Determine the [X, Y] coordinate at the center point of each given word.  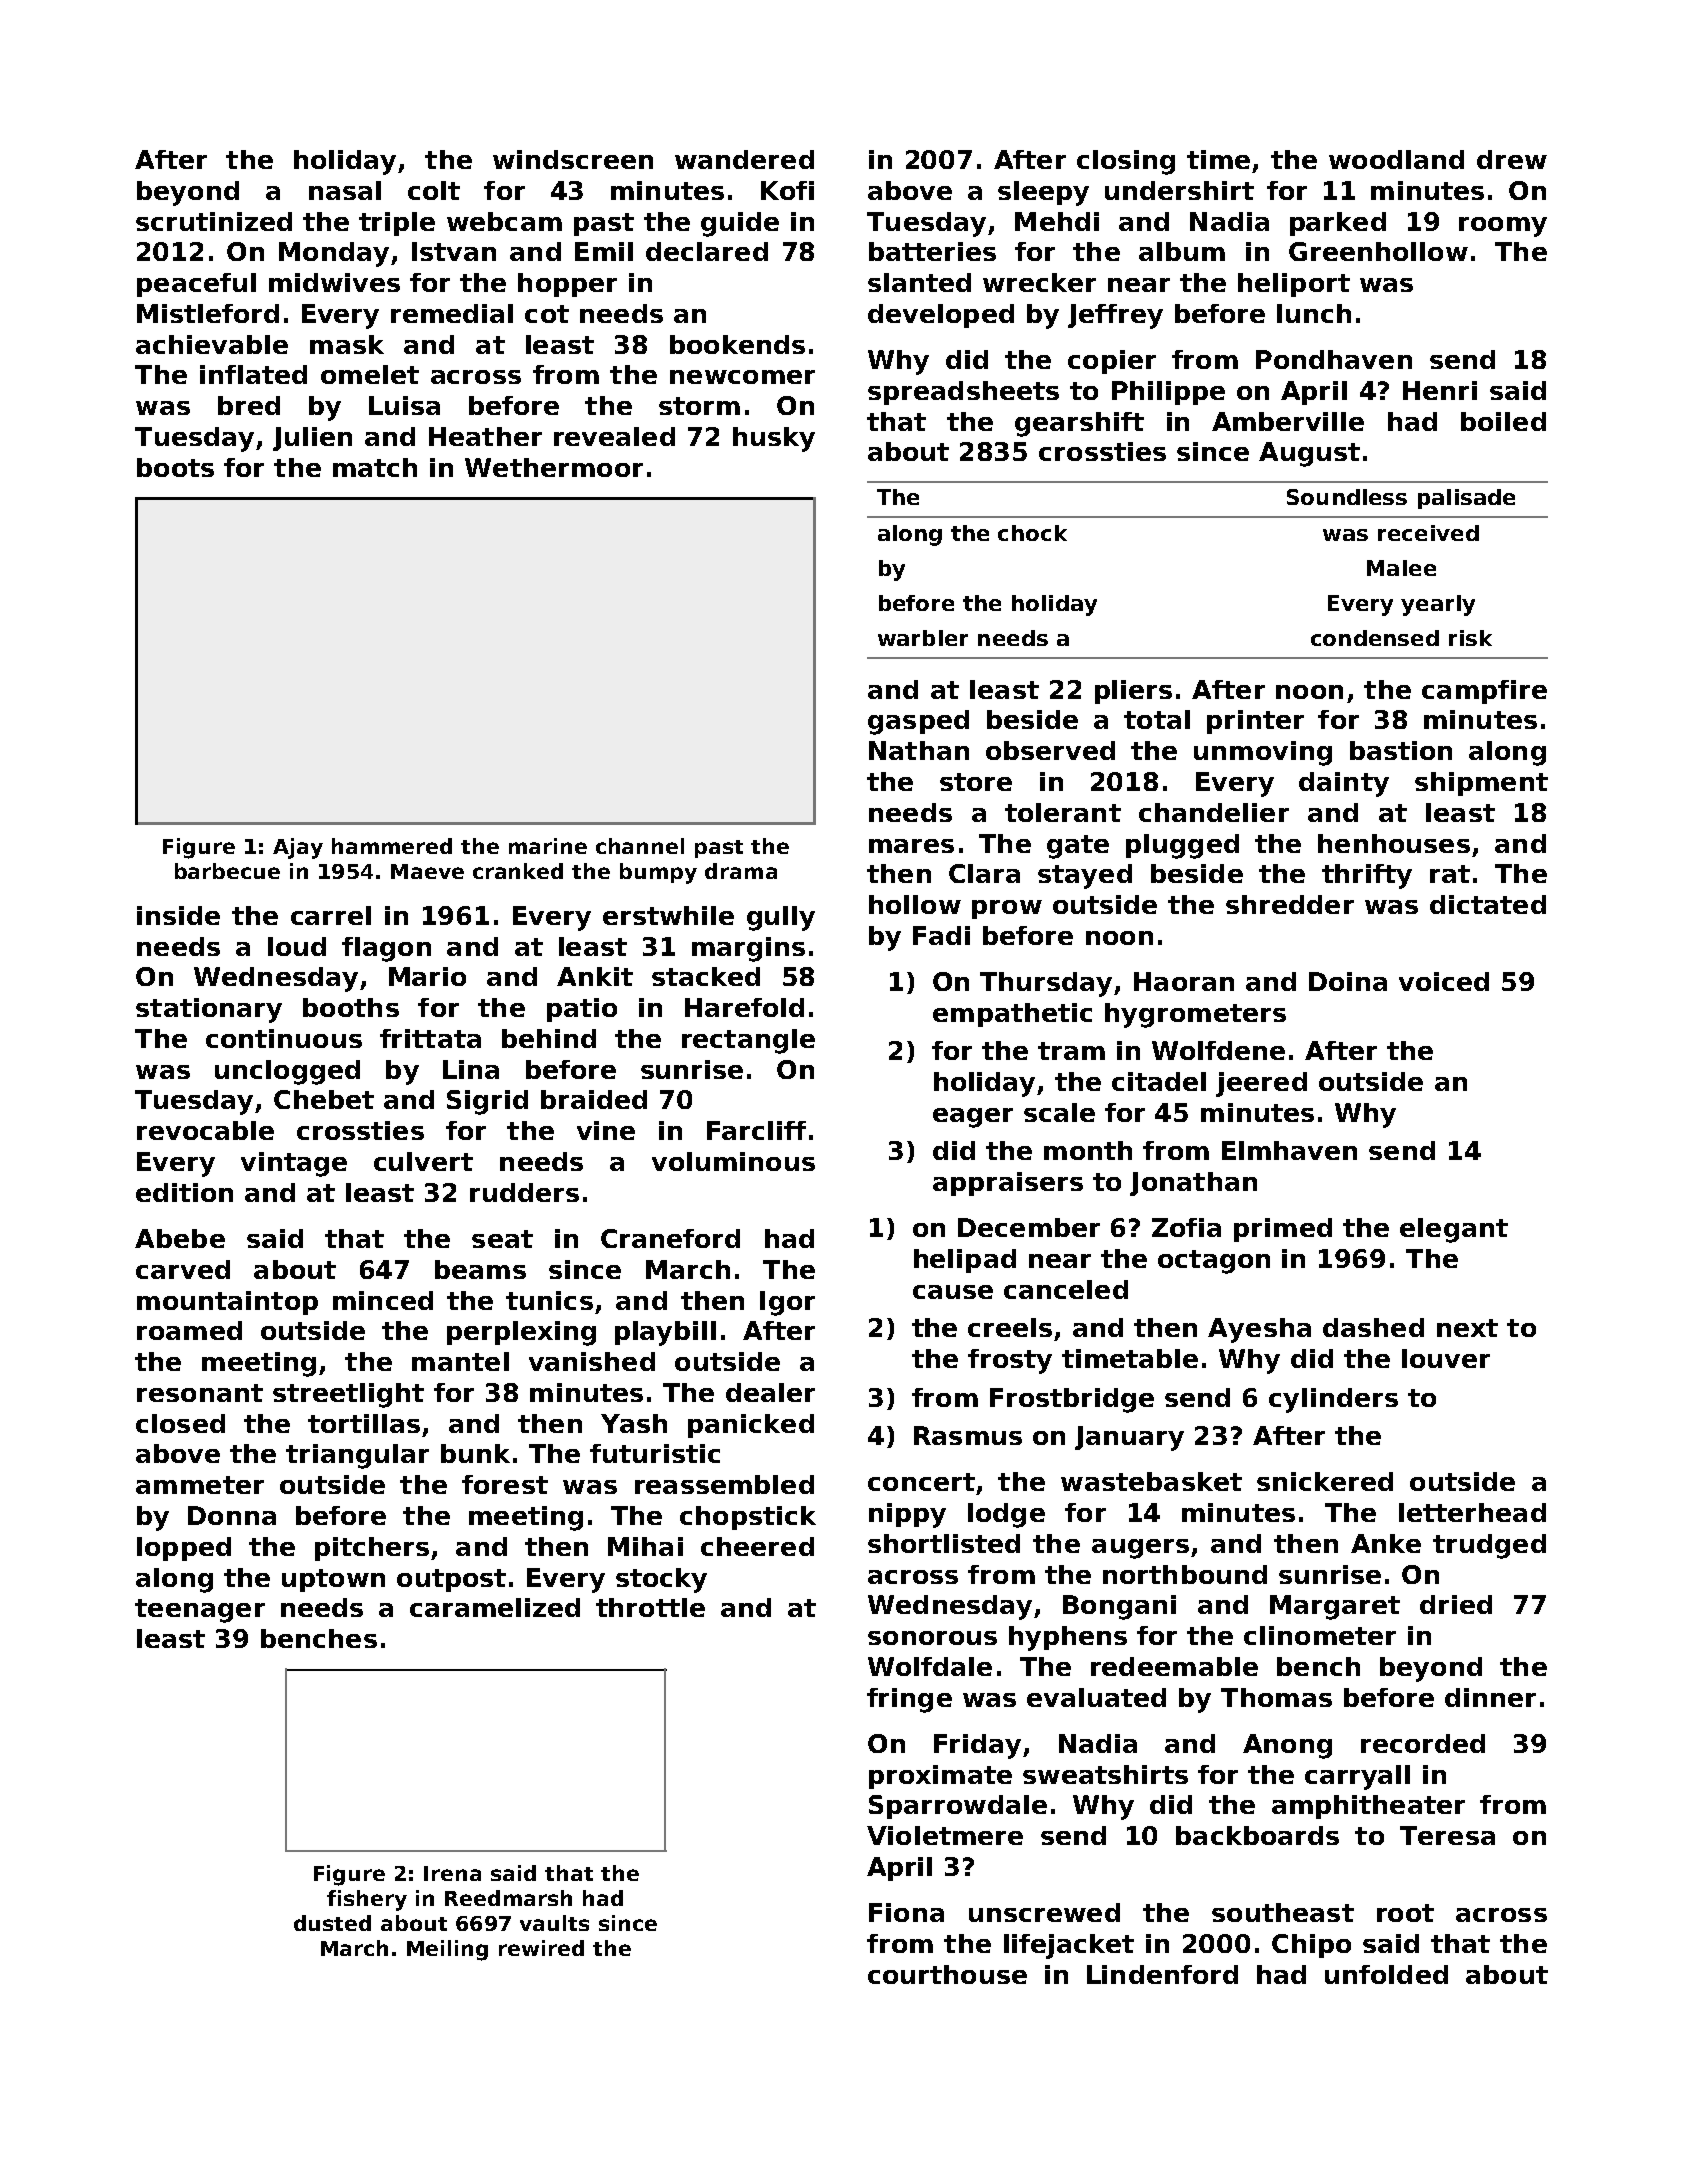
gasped [918, 722]
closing [1126, 162]
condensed [1375, 638]
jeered [1261, 1084]
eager [973, 1118]
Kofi [787, 190]
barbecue [227, 871]
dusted [332, 1923]
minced [383, 1300]
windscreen [573, 159]
